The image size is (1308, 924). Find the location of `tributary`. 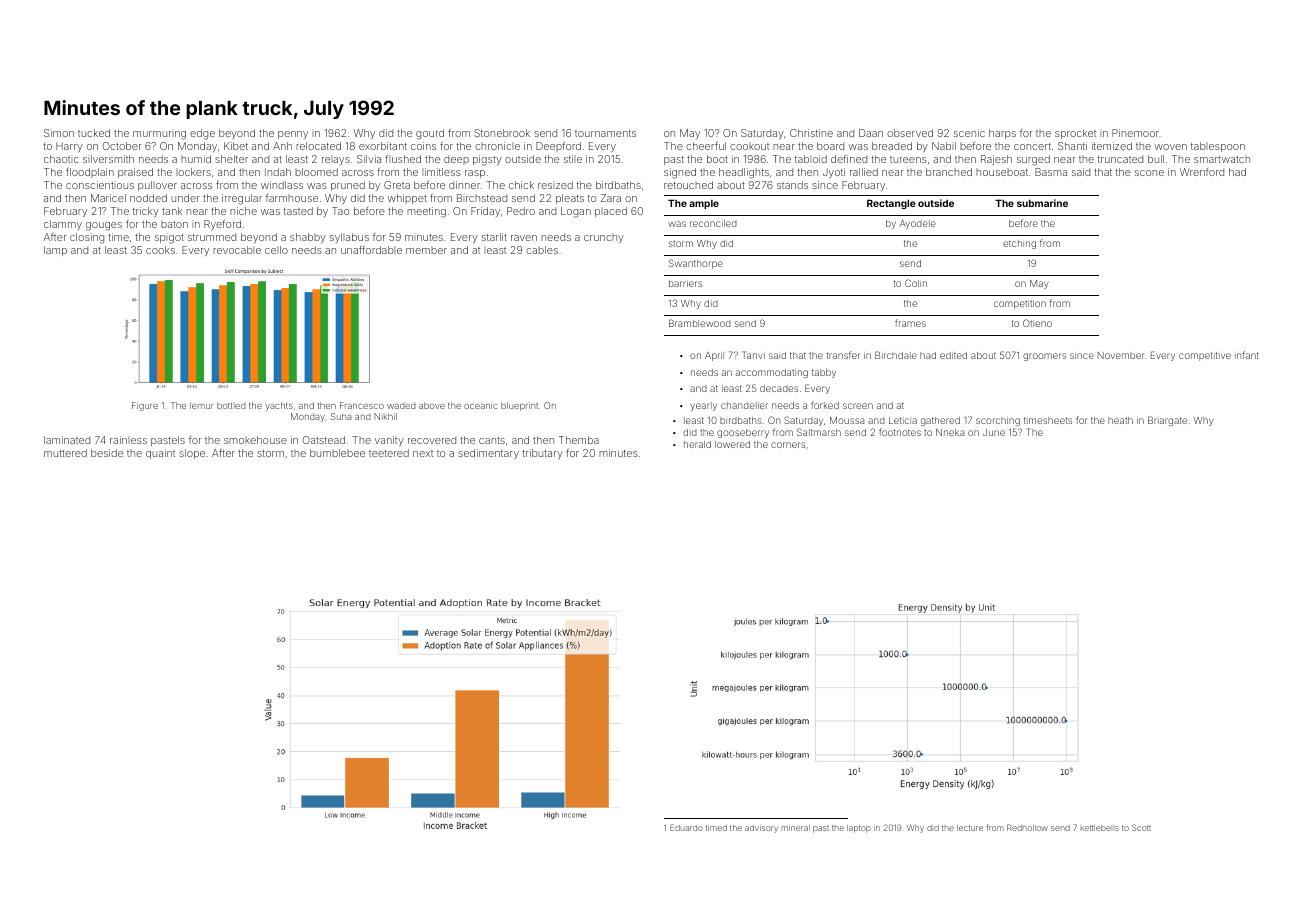

tributary is located at coordinates (542, 454).
